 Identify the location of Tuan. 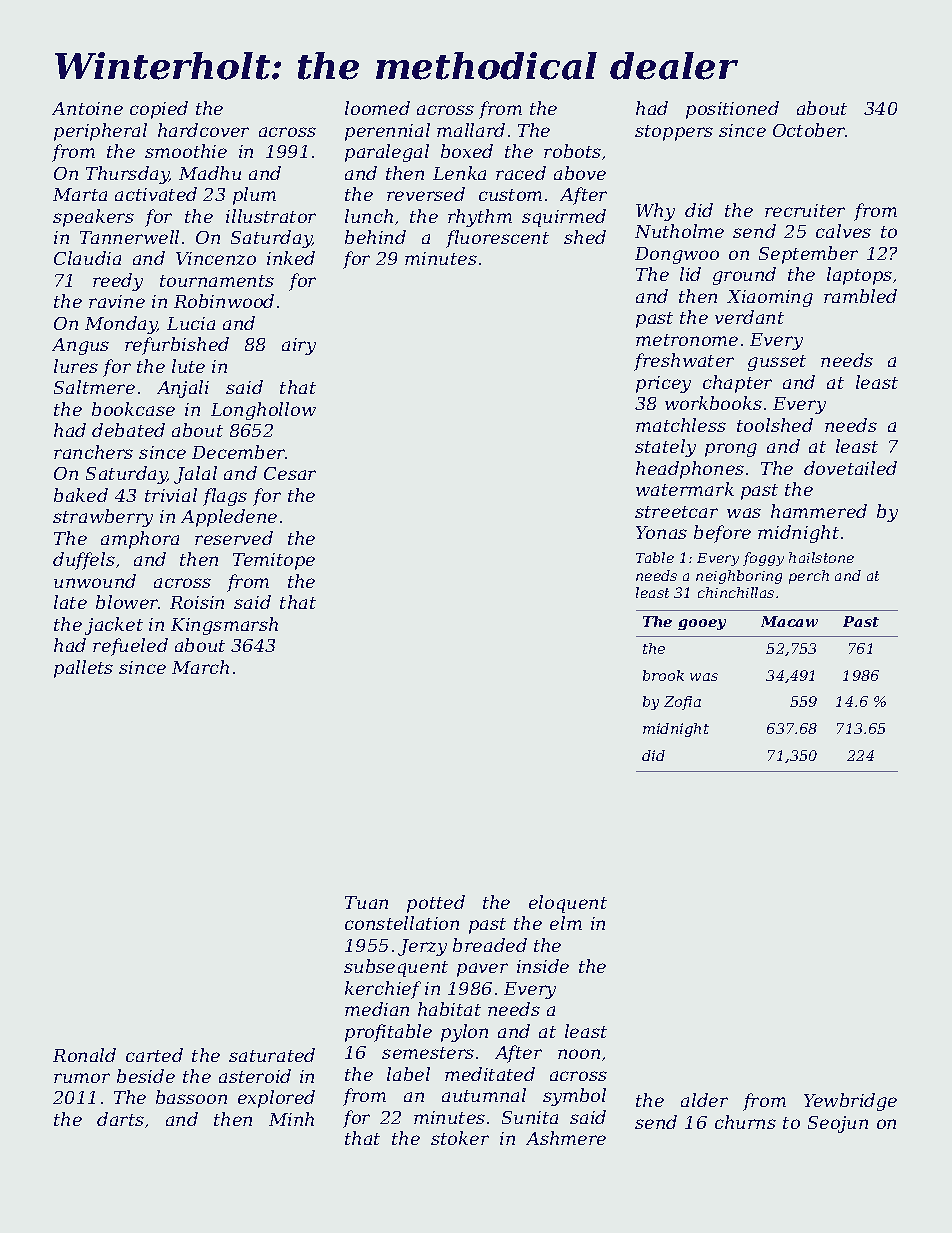
(366, 902).
